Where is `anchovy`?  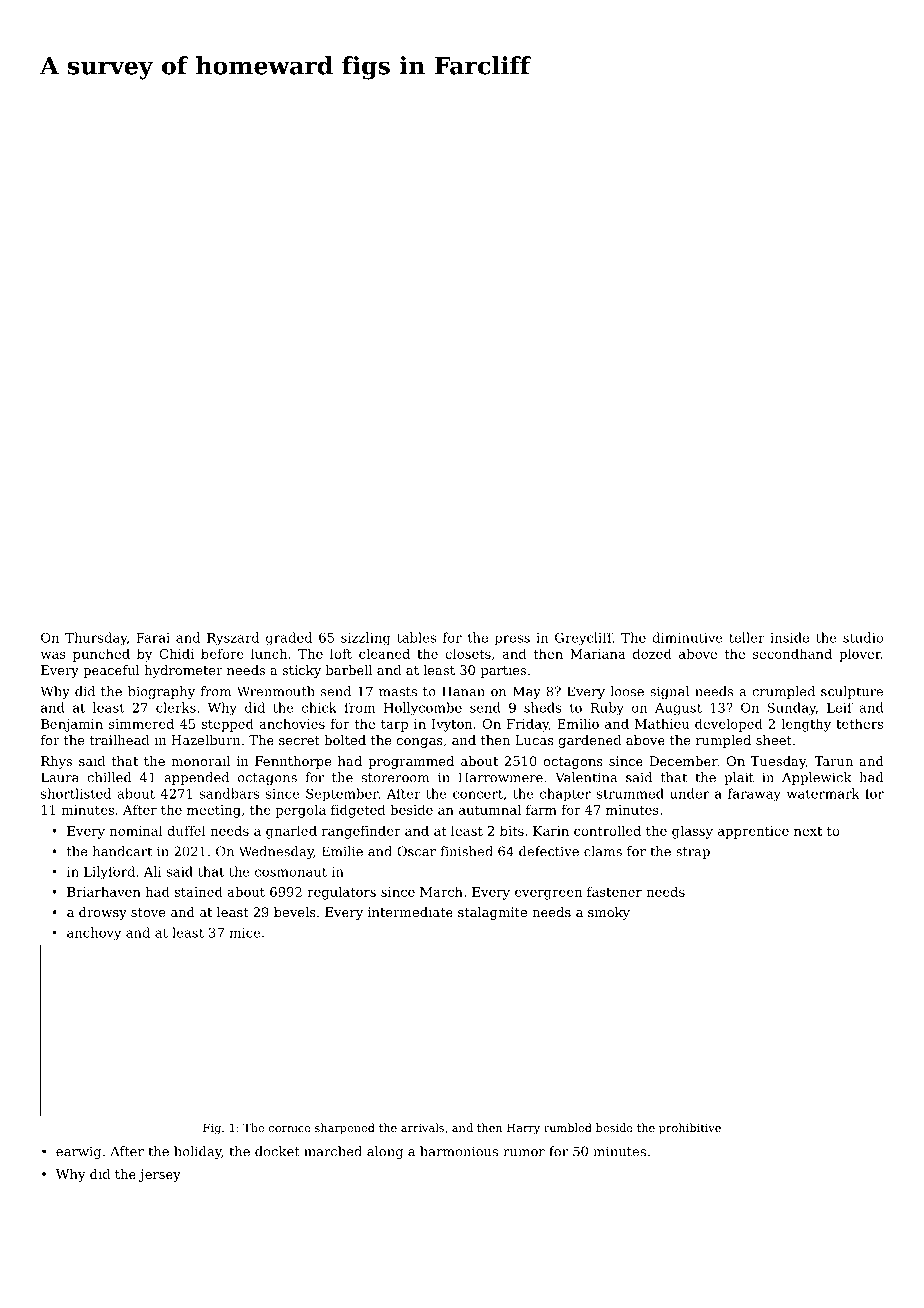
anchovy is located at coordinates (94, 933).
